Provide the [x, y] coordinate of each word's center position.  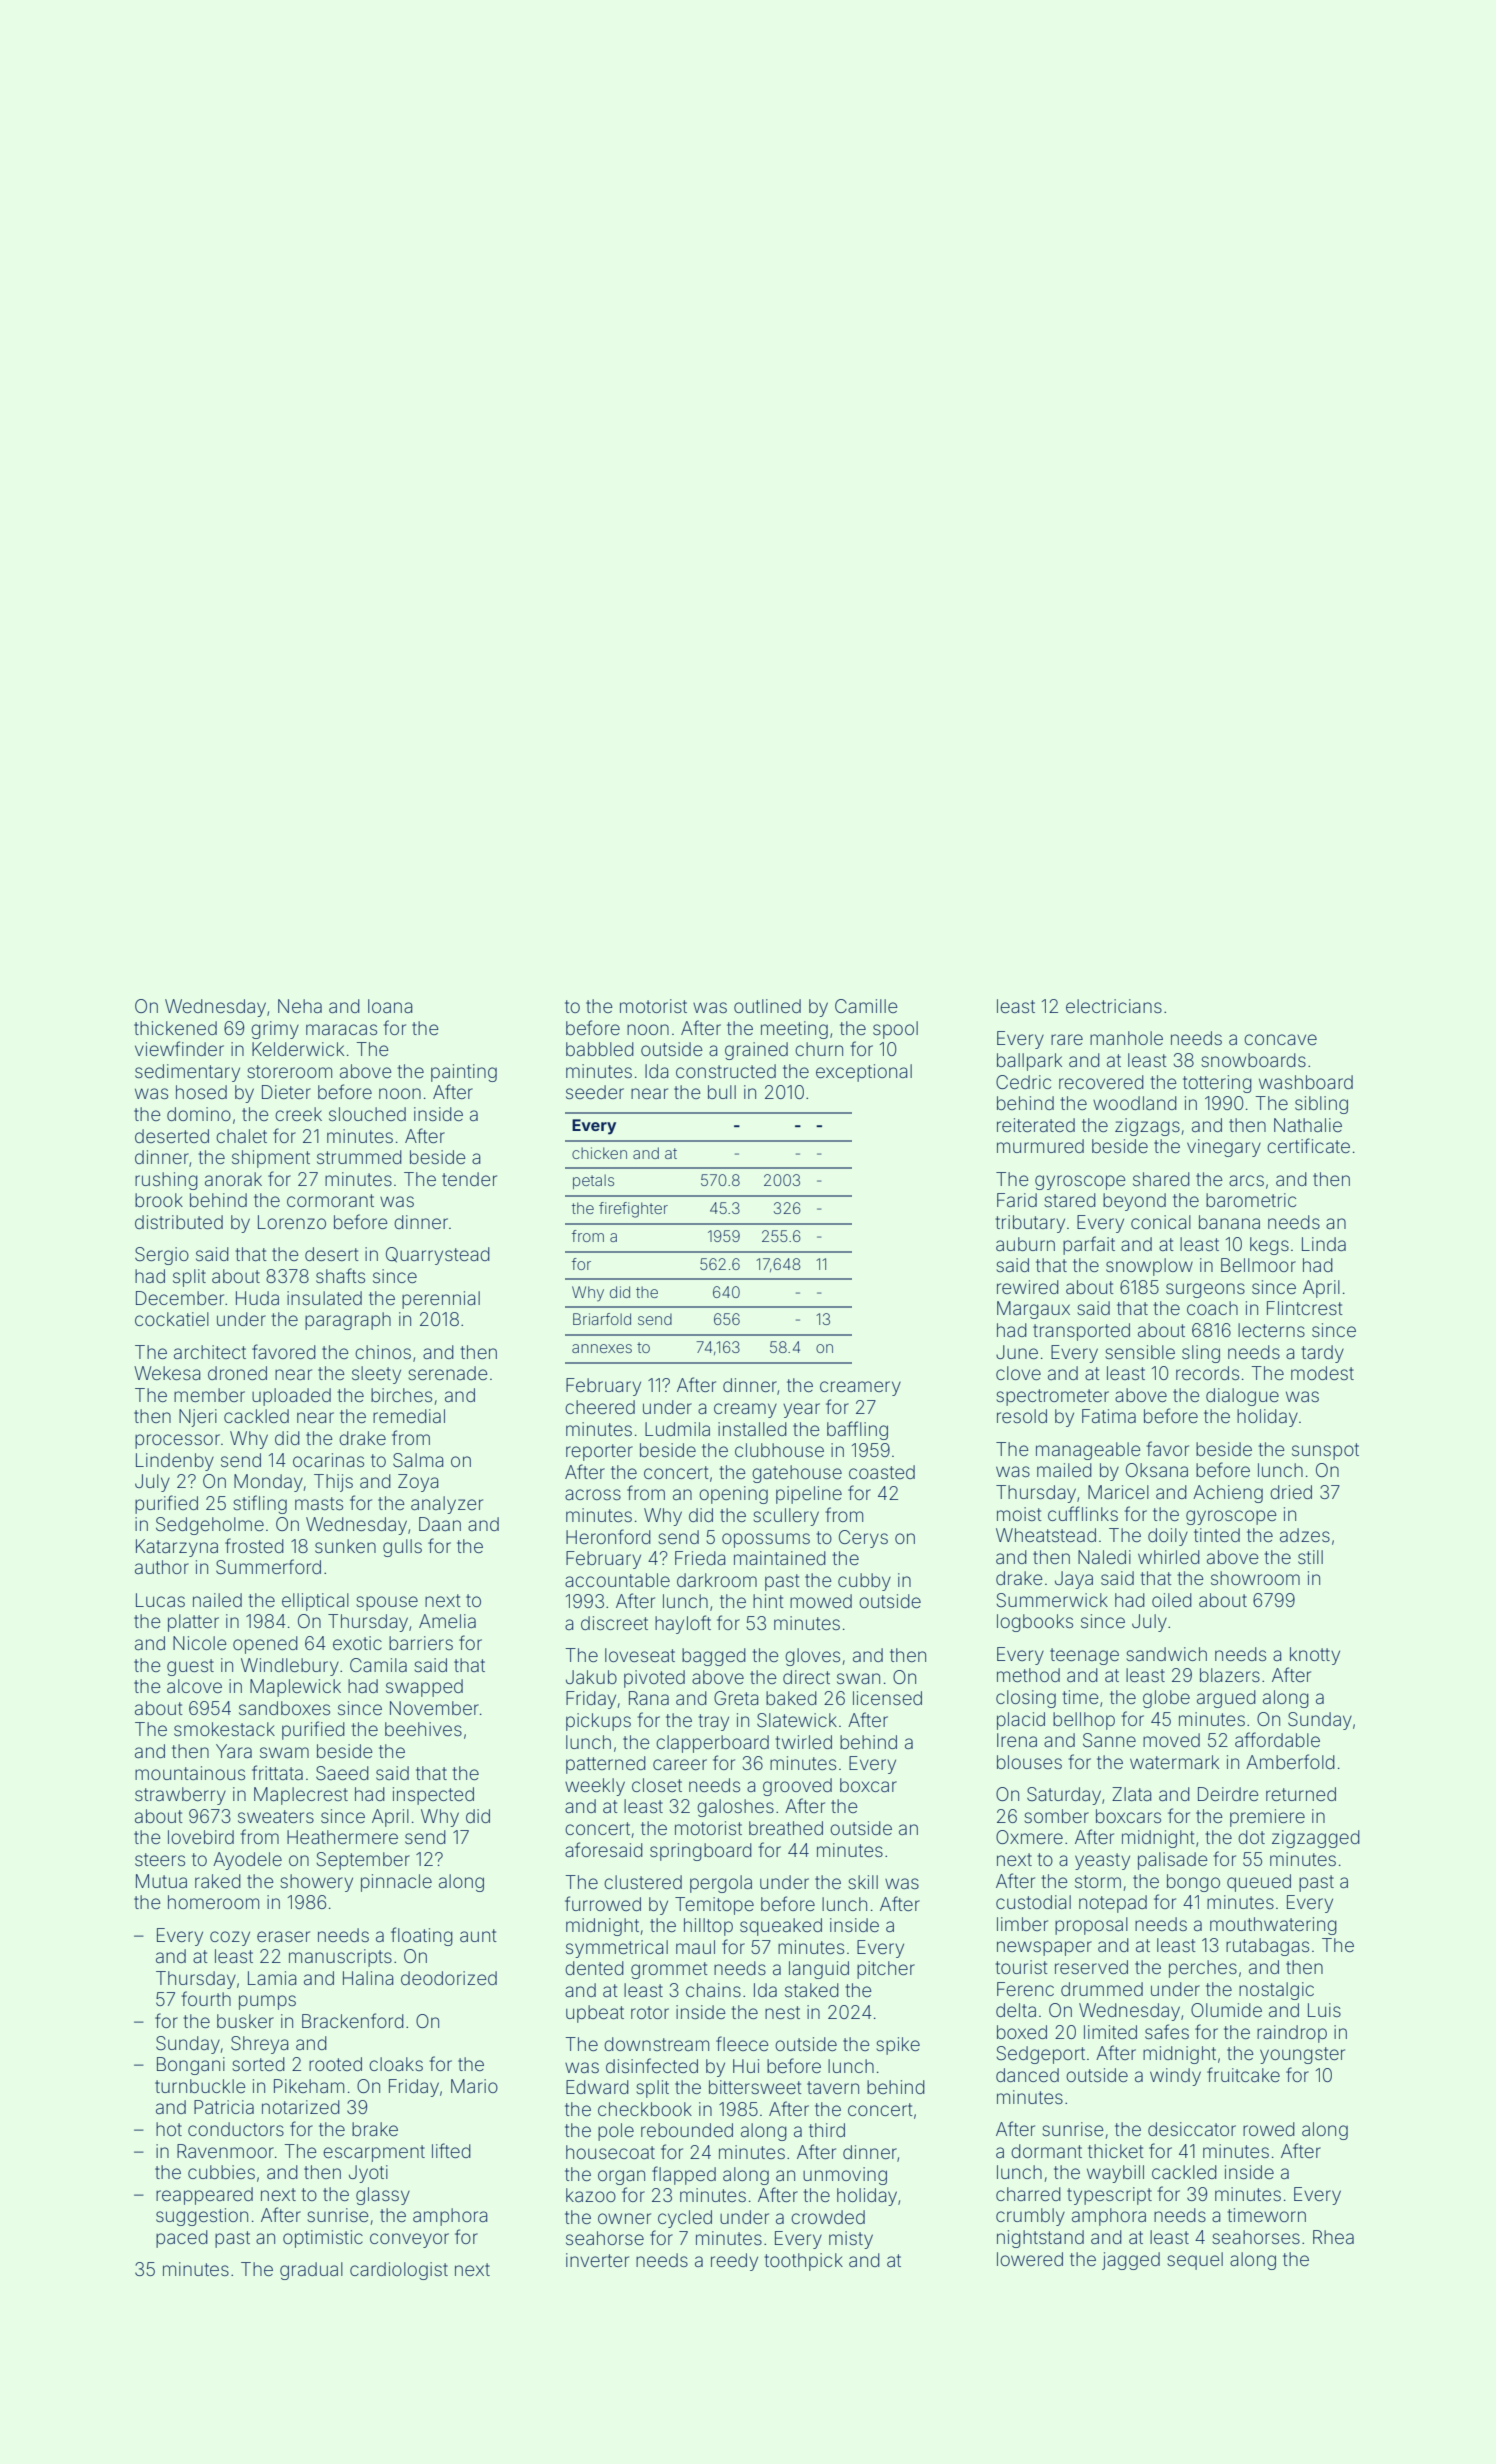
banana [1229, 1222]
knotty [1315, 1656]
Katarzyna [177, 1548]
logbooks [1035, 1623]
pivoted [654, 1679]
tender [469, 1179]
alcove [194, 1686]
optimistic [323, 2239]
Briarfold [602, 1319]
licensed [887, 1698]
